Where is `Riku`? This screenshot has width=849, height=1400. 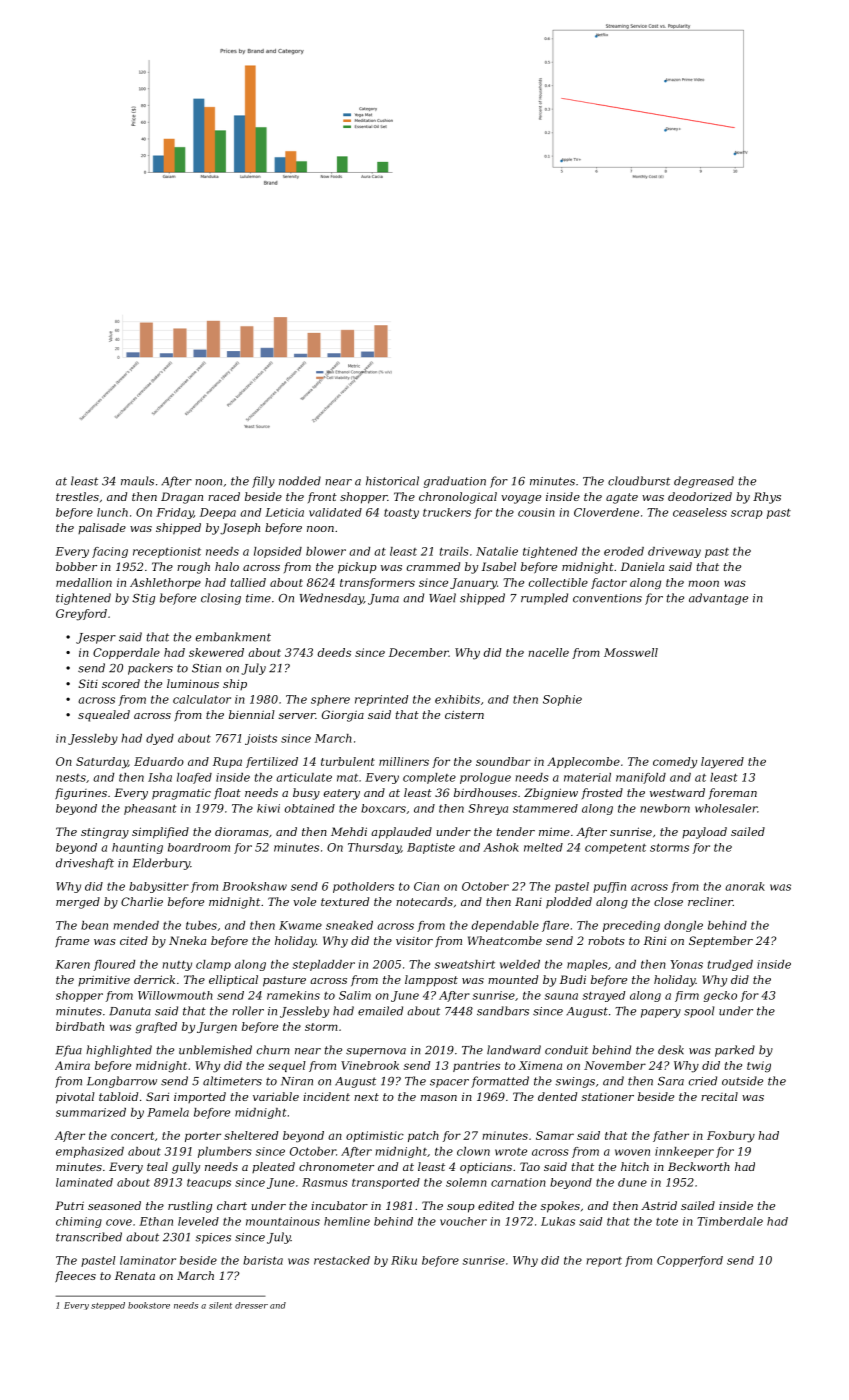 Riku is located at coordinates (404, 1260).
